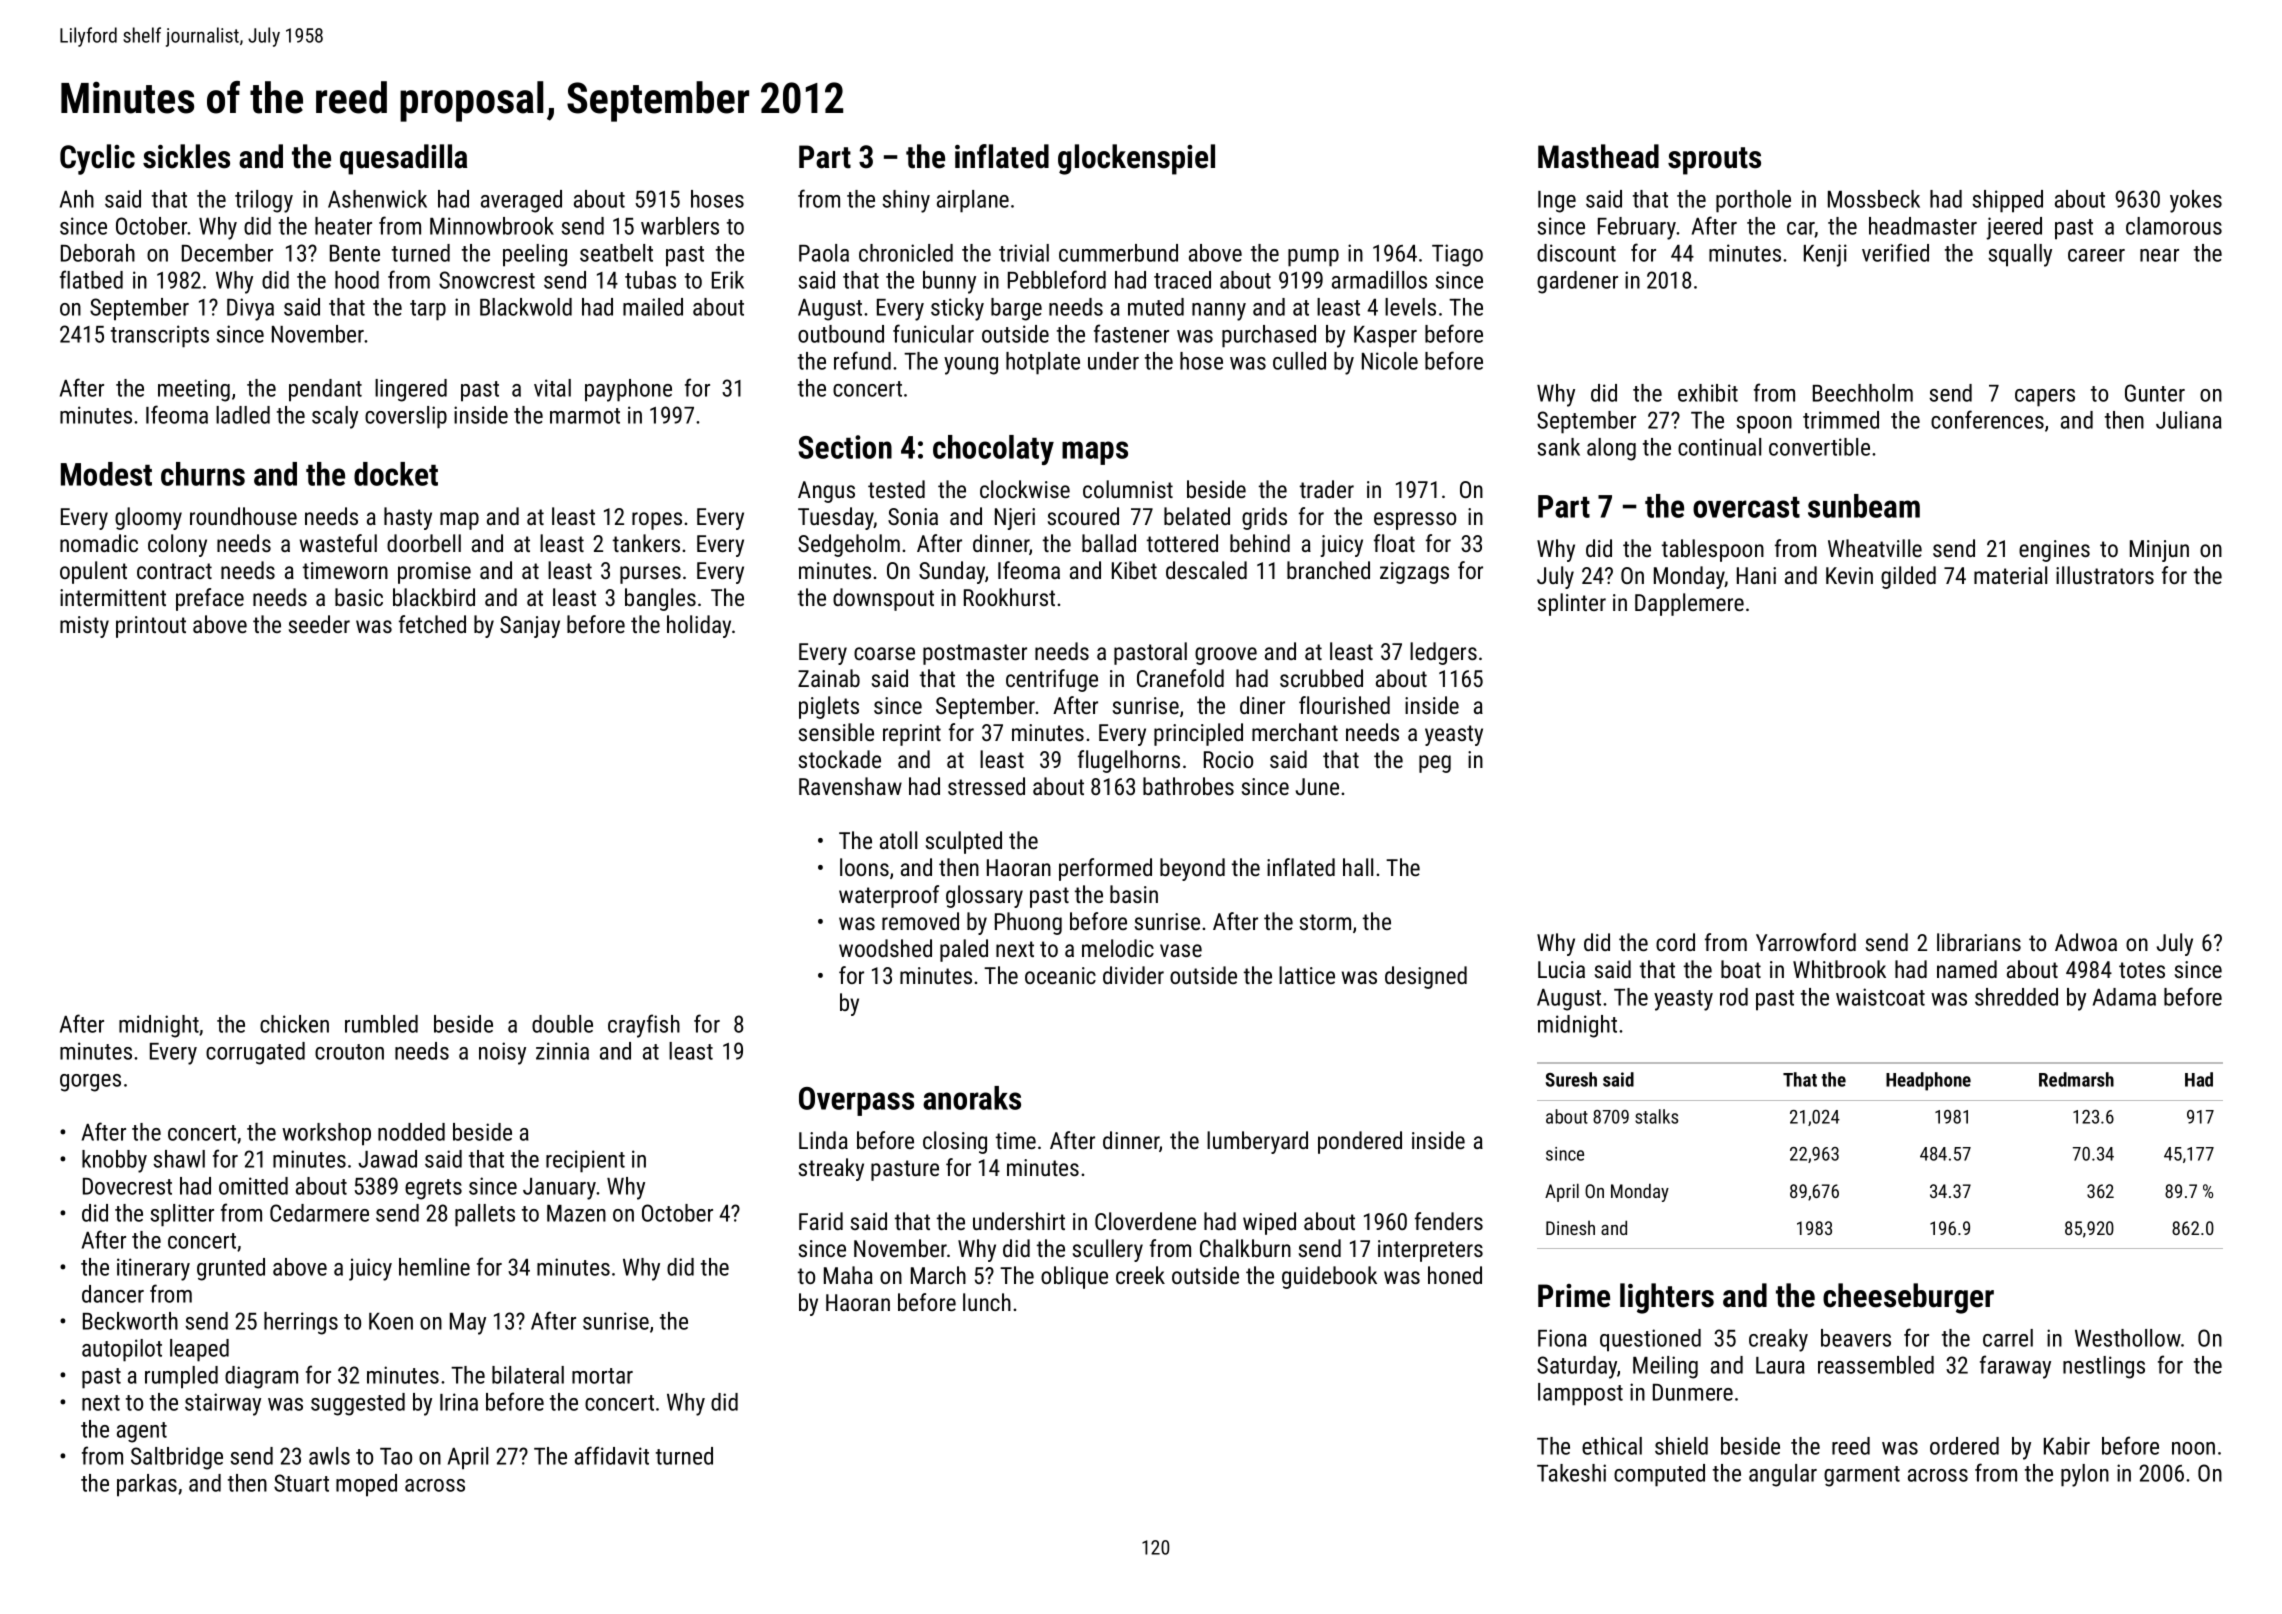 The height and width of the screenshot is (1614, 2282). Describe the element at coordinates (2155, 393) in the screenshot. I see `Gunter` at that location.
